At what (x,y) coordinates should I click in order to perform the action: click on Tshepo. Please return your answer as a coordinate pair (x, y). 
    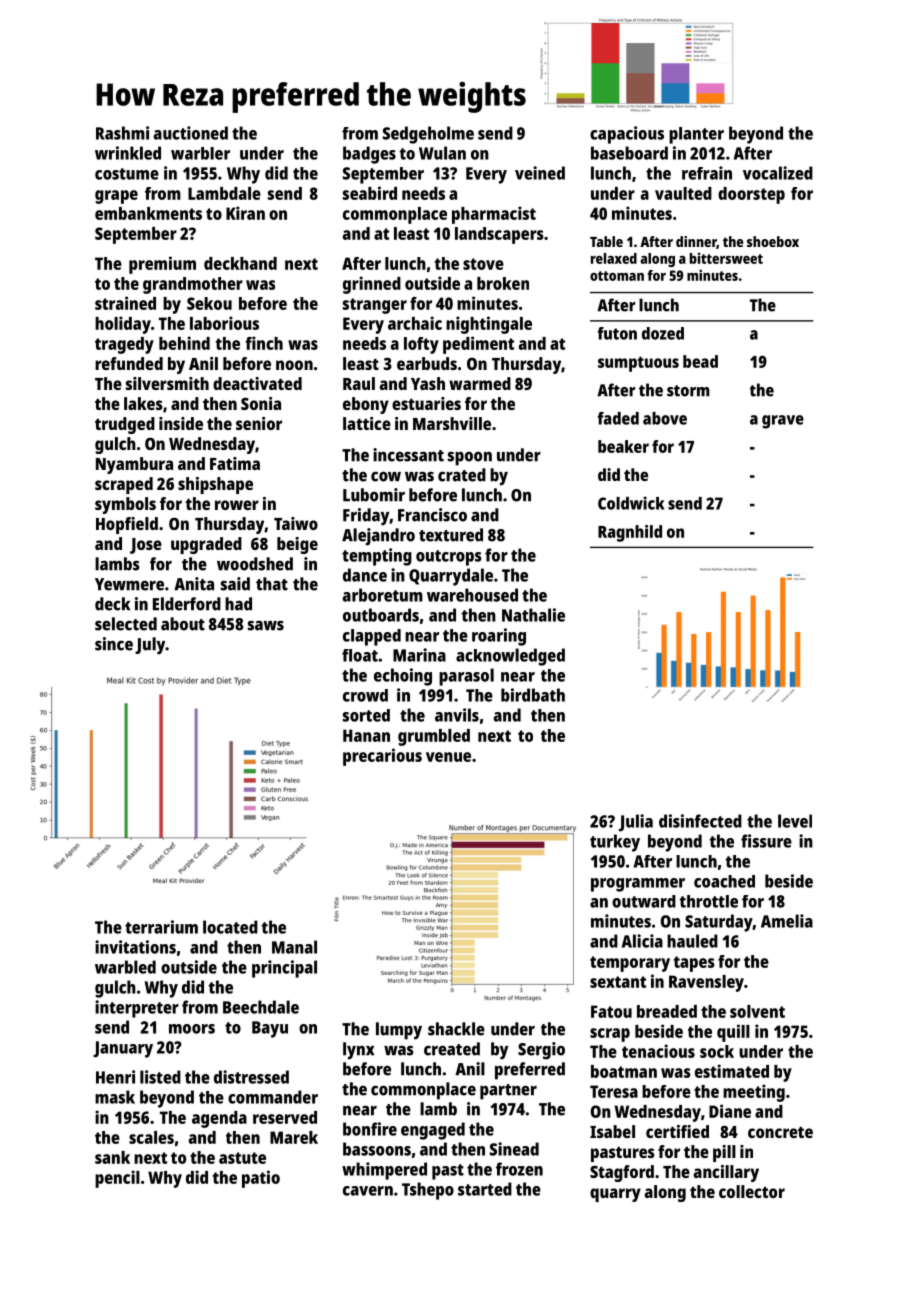
    Looking at the image, I should click on (428, 1191).
